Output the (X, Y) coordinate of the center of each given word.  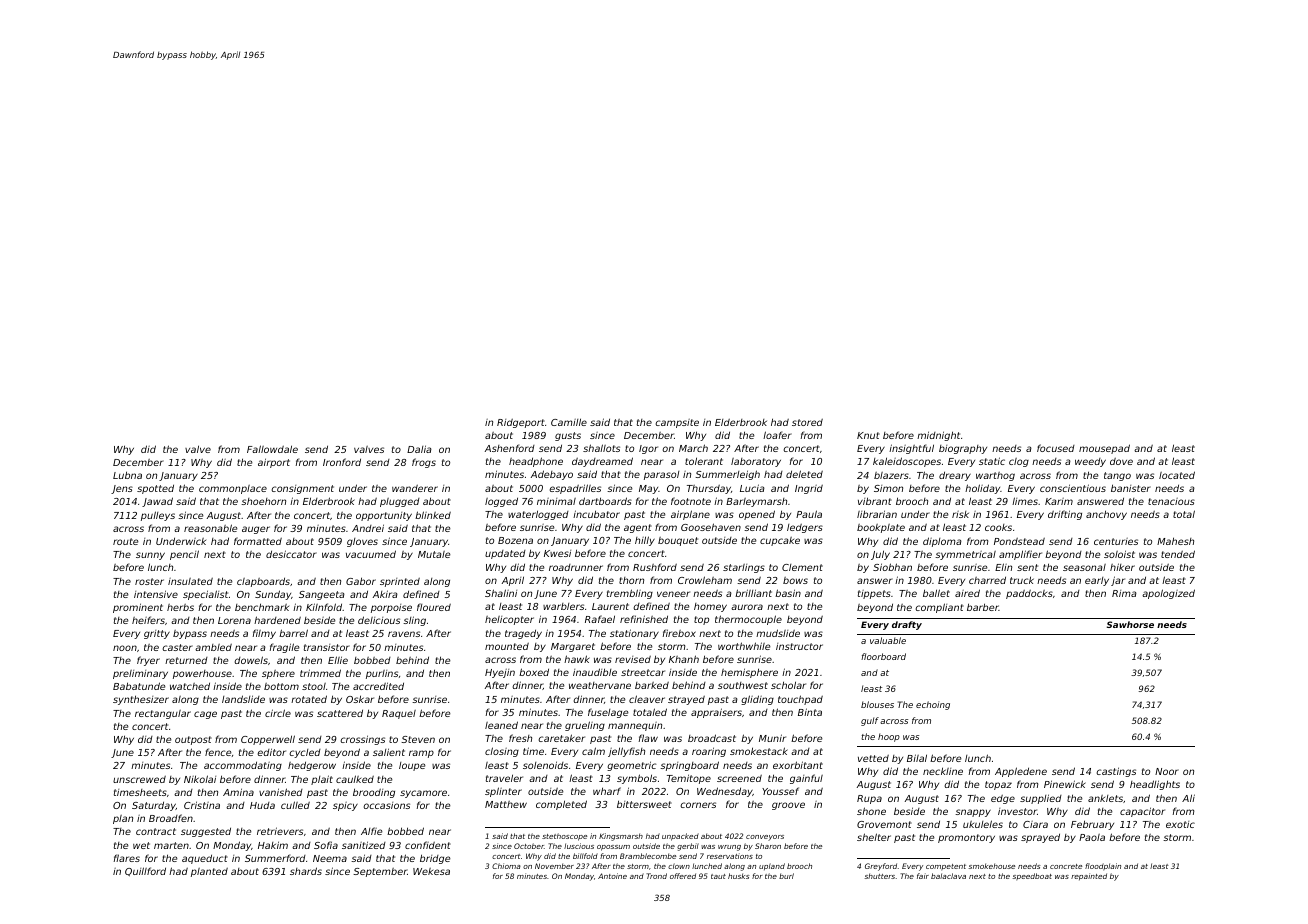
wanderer (415, 488)
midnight (938, 436)
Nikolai (200, 779)
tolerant (704, 461)
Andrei (368, 528)
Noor (1167, 771)
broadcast (712, 738)
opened (757, 515)
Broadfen (171, 818)
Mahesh (1175, 541)
